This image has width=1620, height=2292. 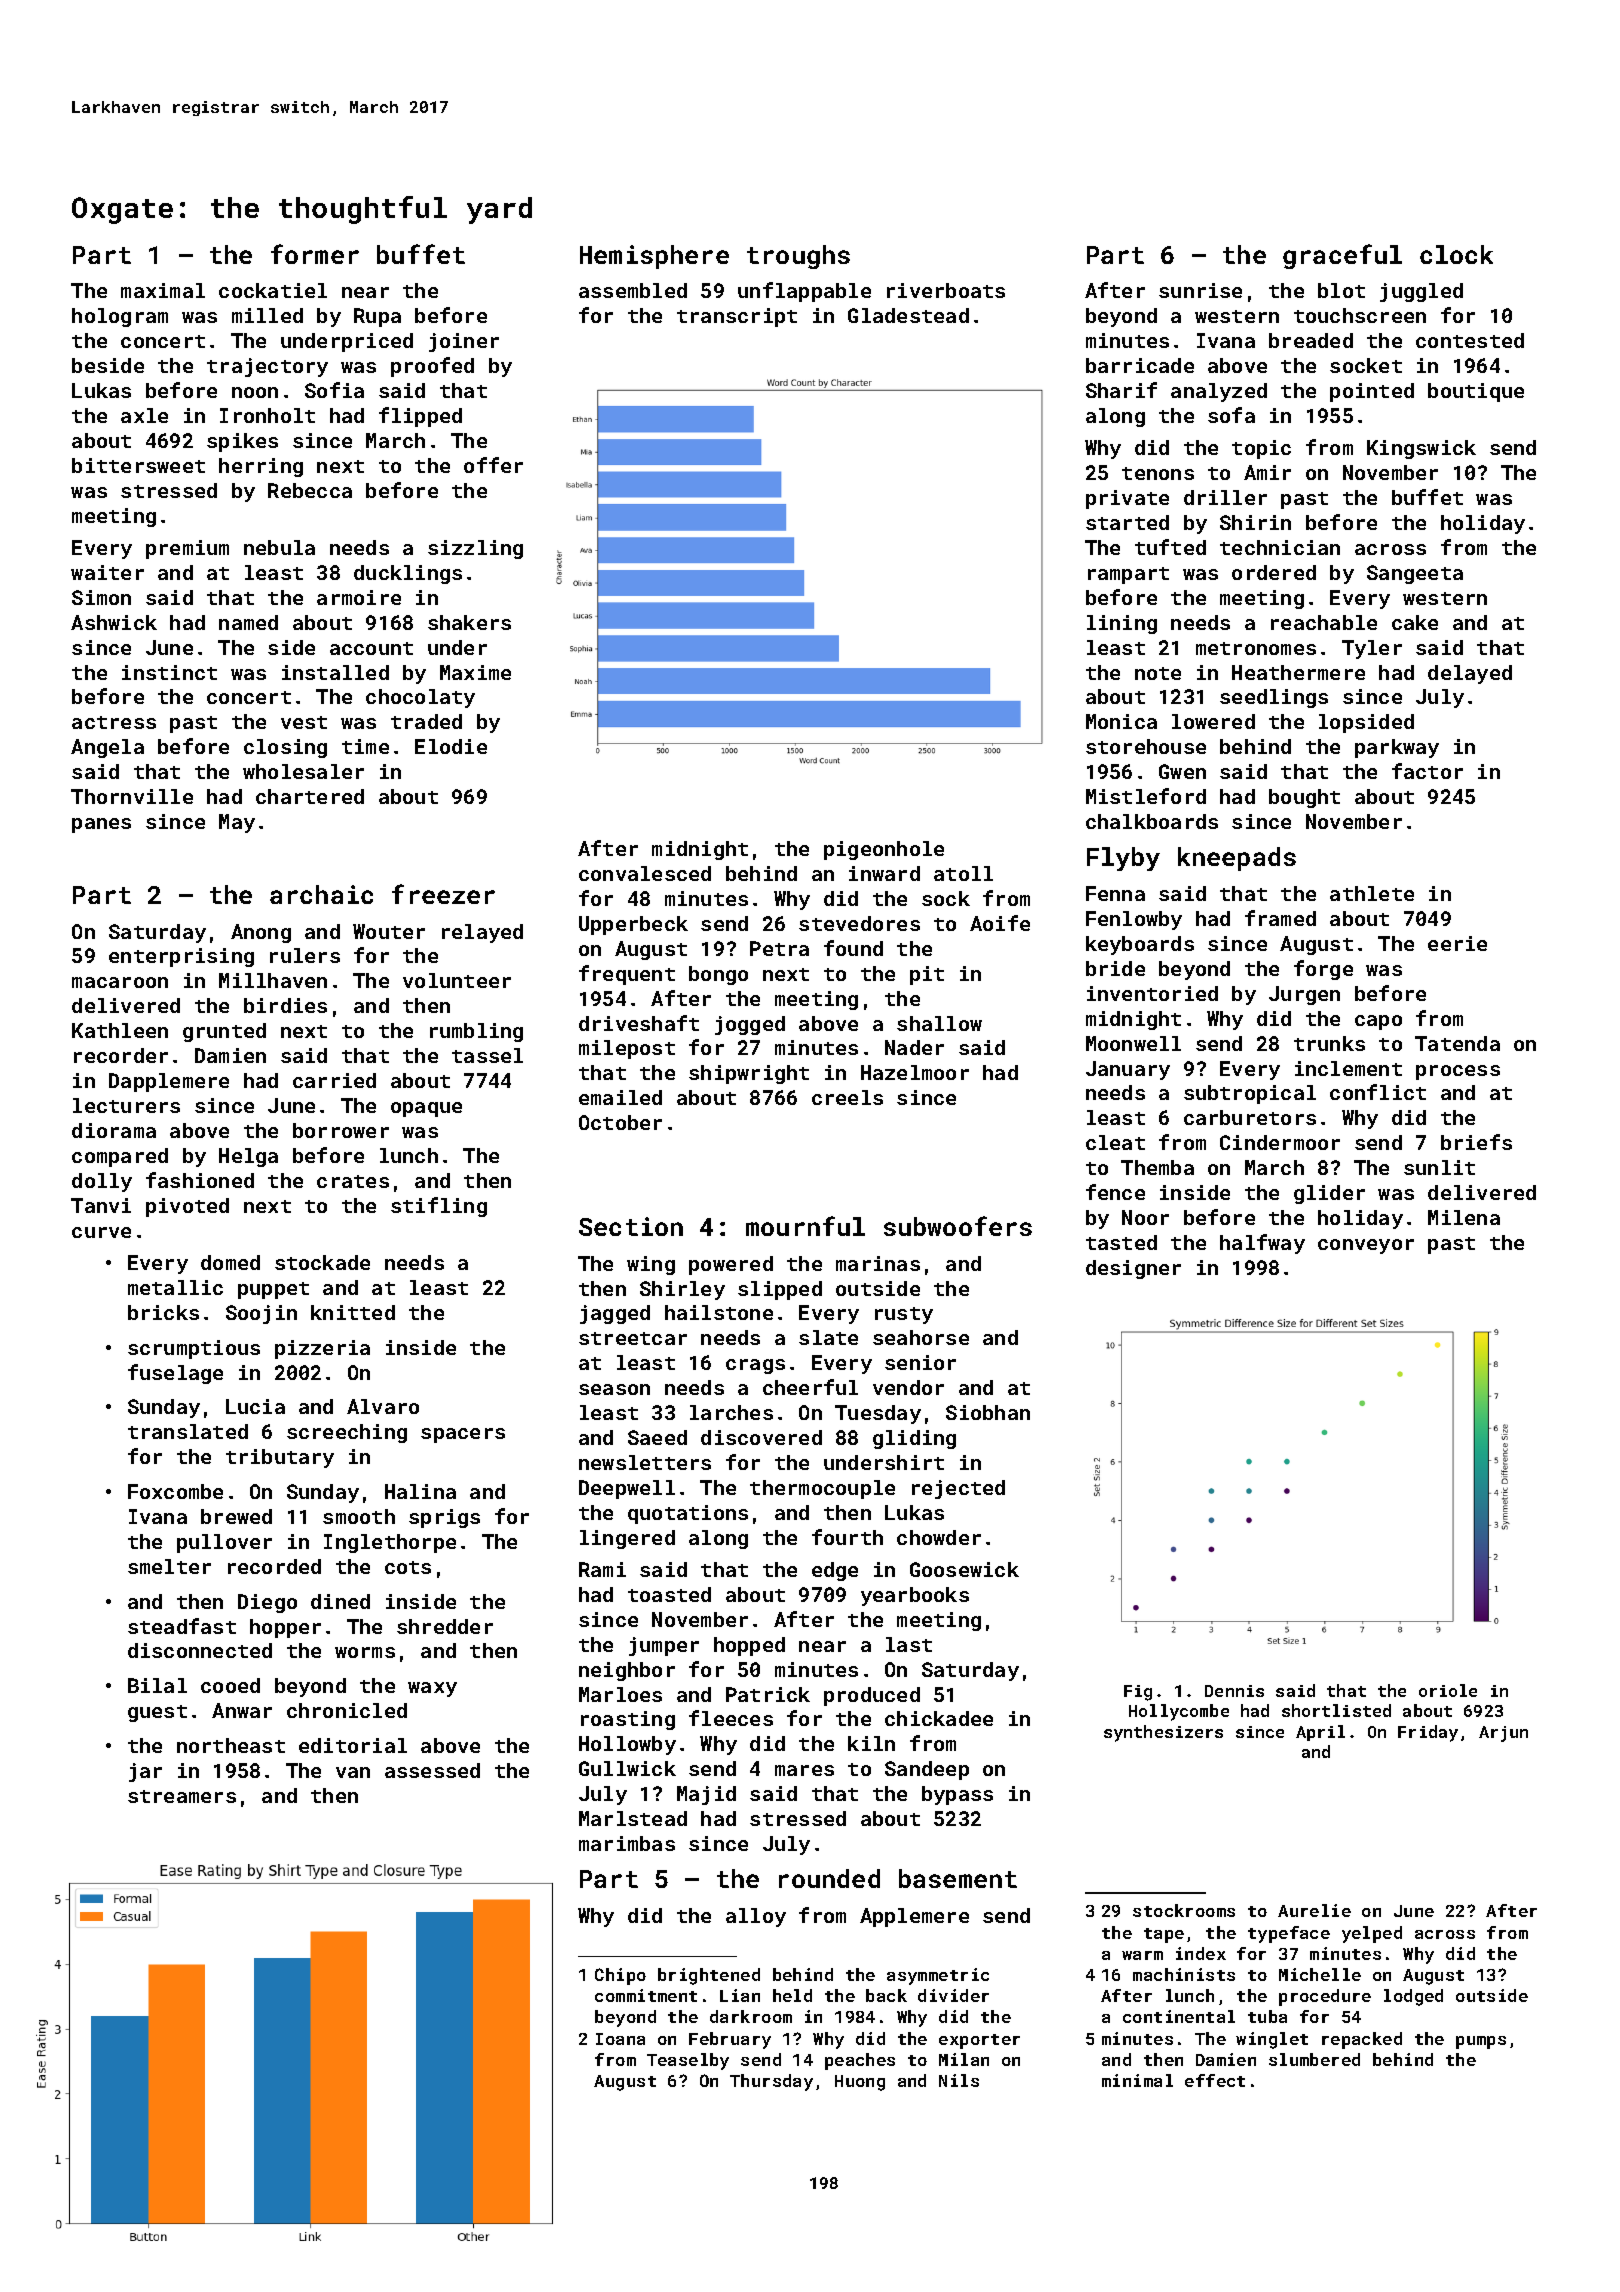 What do you see at coordinates (939, 1718) in the image?
I see `chickadee` at bounding box center [939, 1718].
